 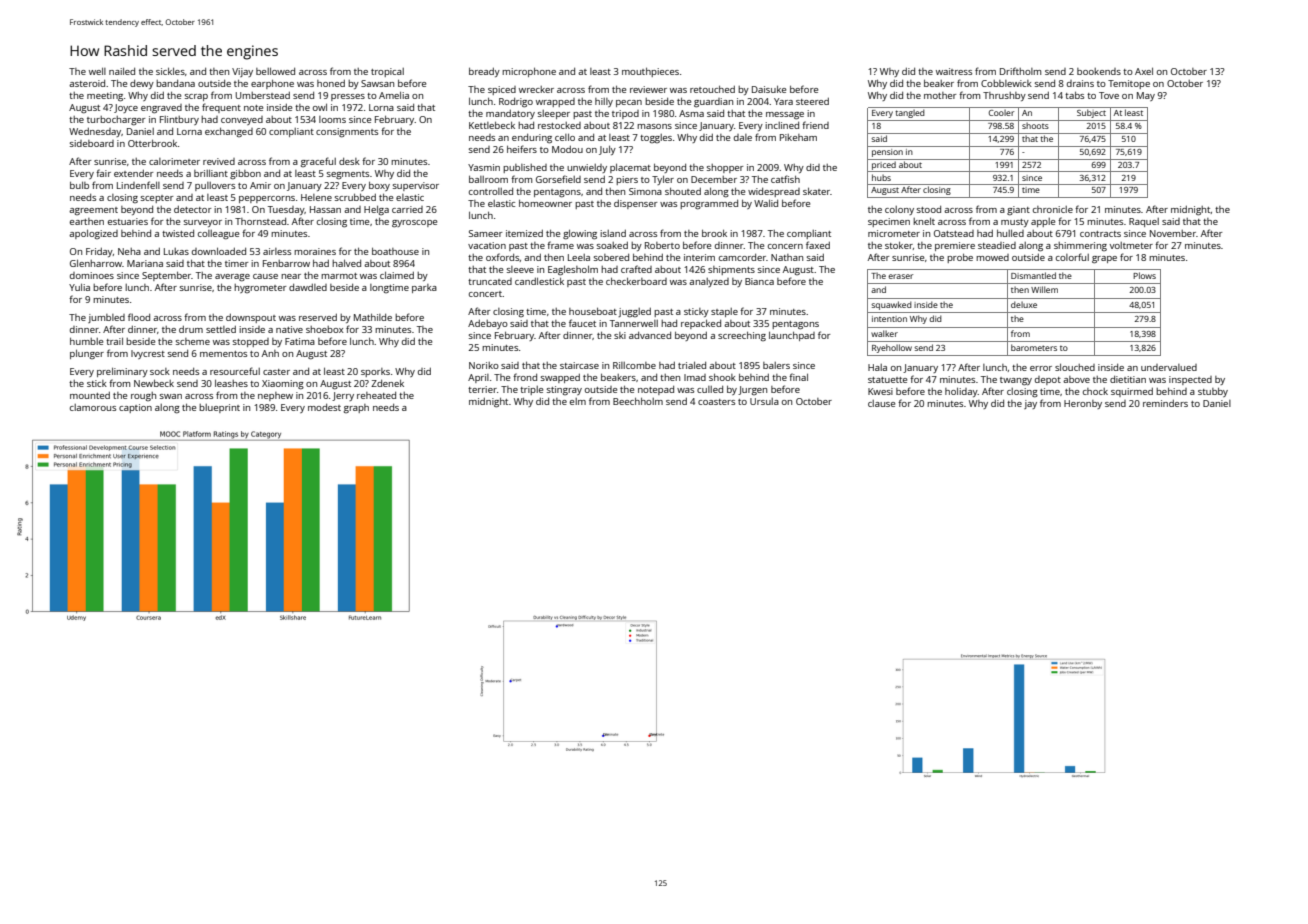 I want to click on controlled, so click(x=491, y=191).
